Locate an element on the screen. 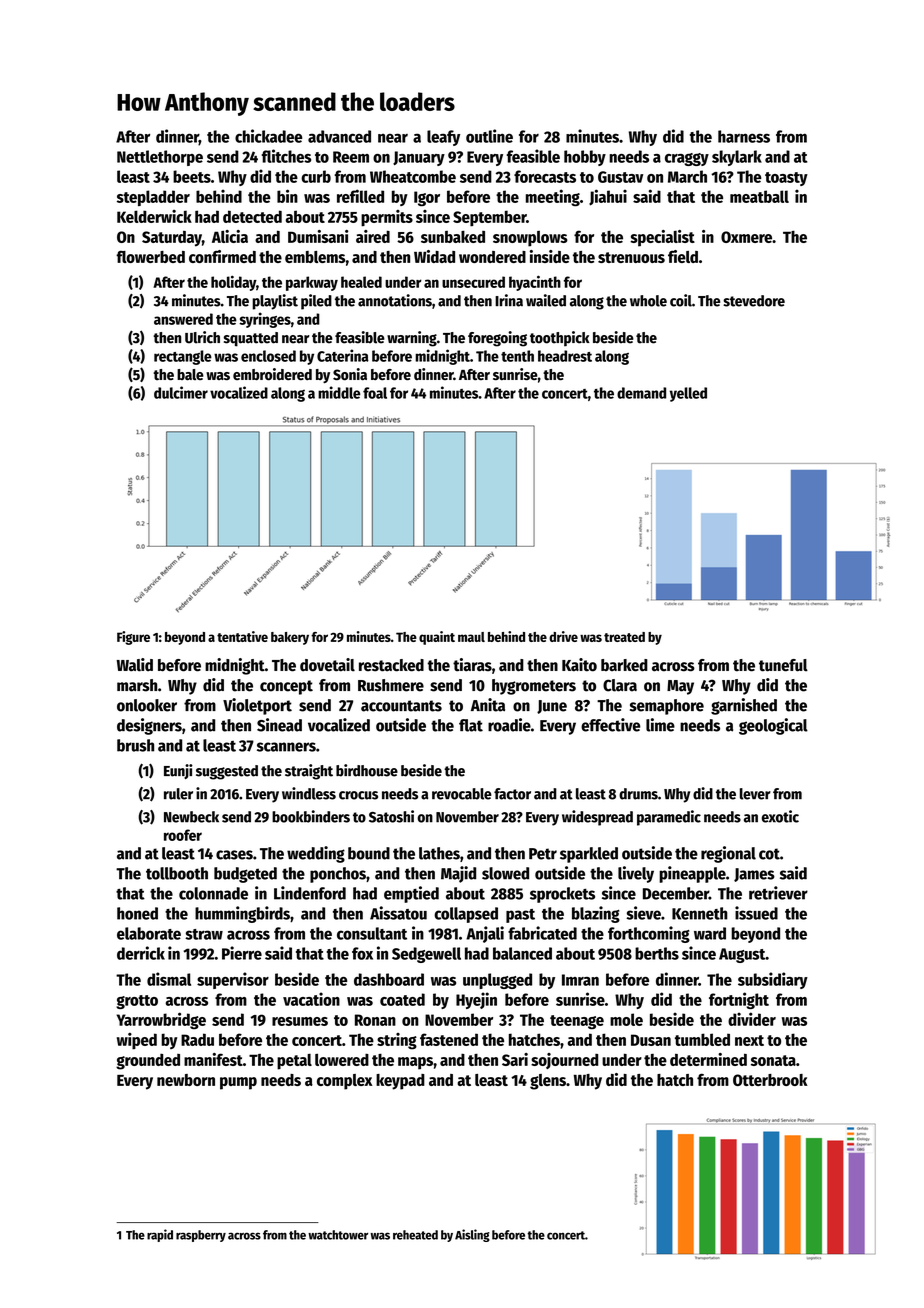 The width and height of the screenshot is (924, 1308). pump is located at coordinates (238, 1083).
